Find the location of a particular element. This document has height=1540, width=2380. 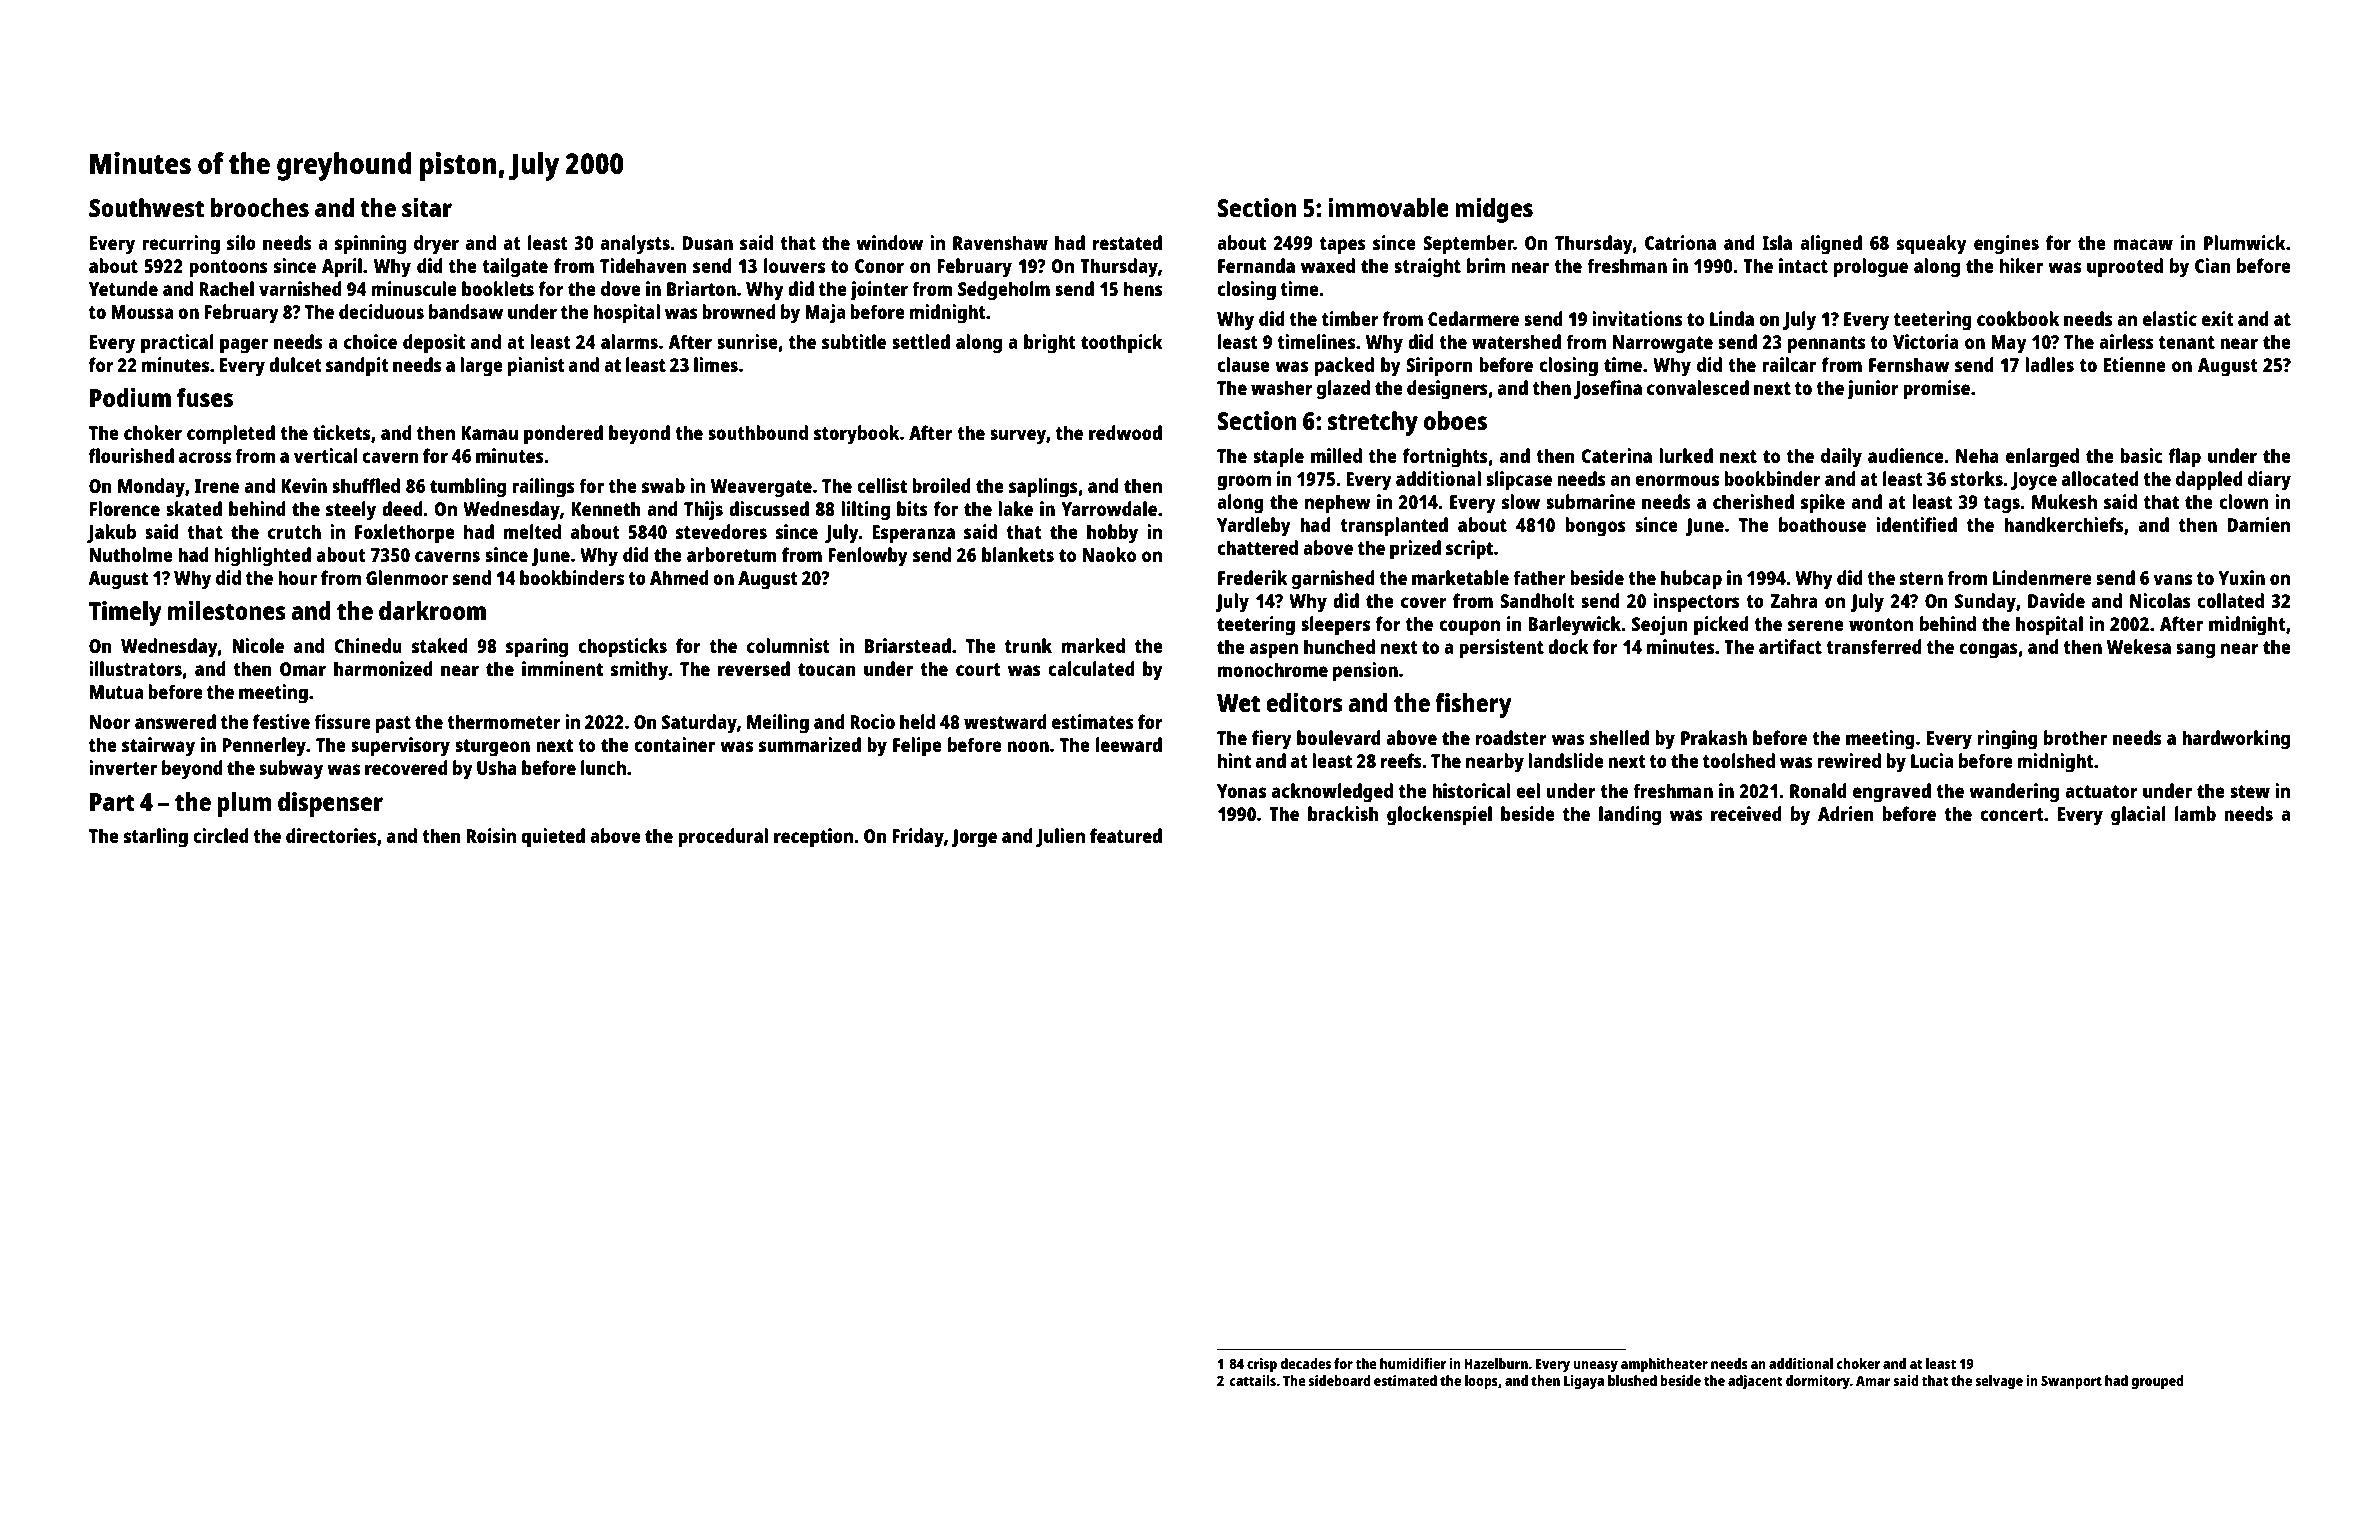

quieted is located at coordinates (553, 838).
